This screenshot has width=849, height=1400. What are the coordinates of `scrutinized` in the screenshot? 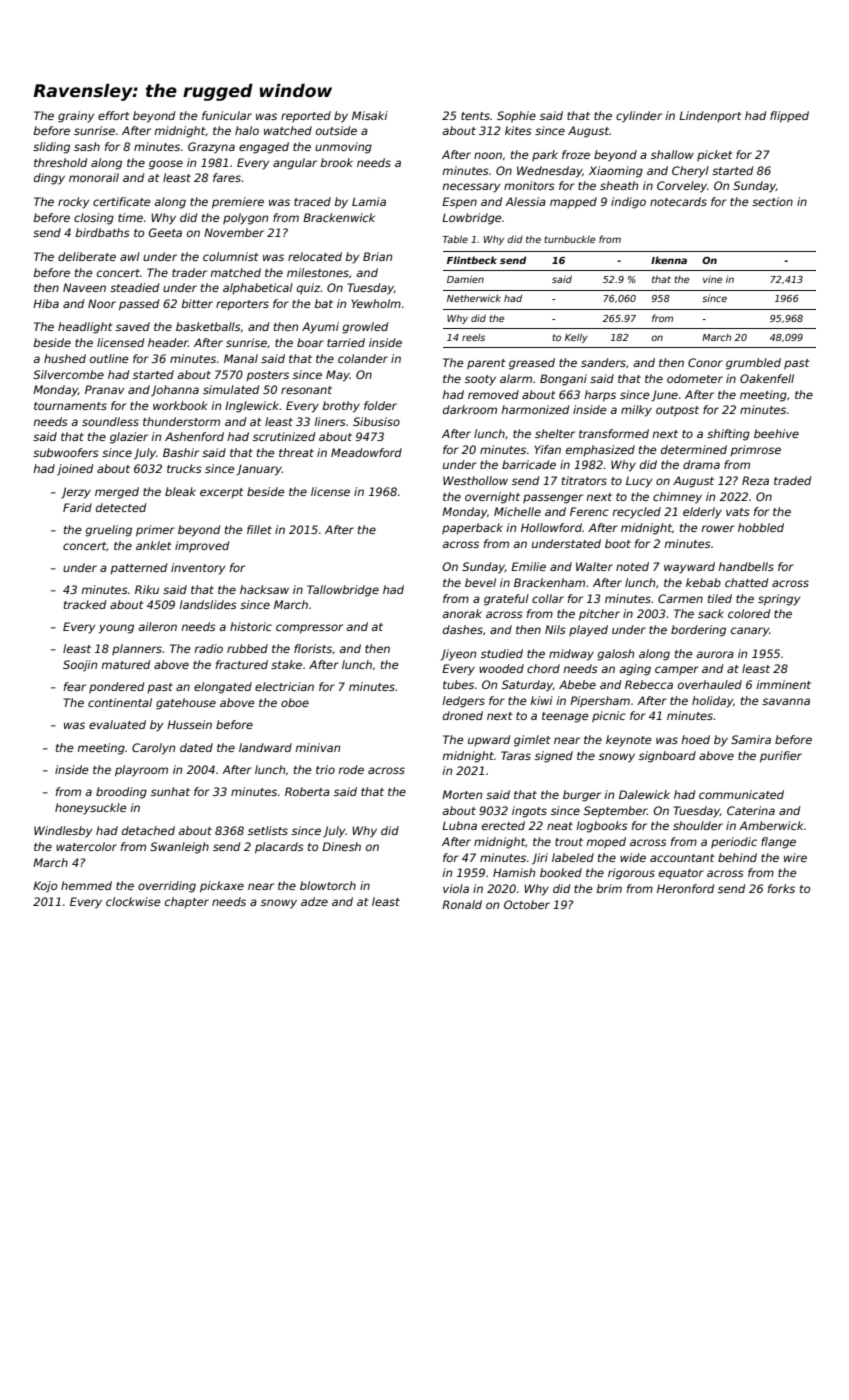 It's located at (284, 436).
